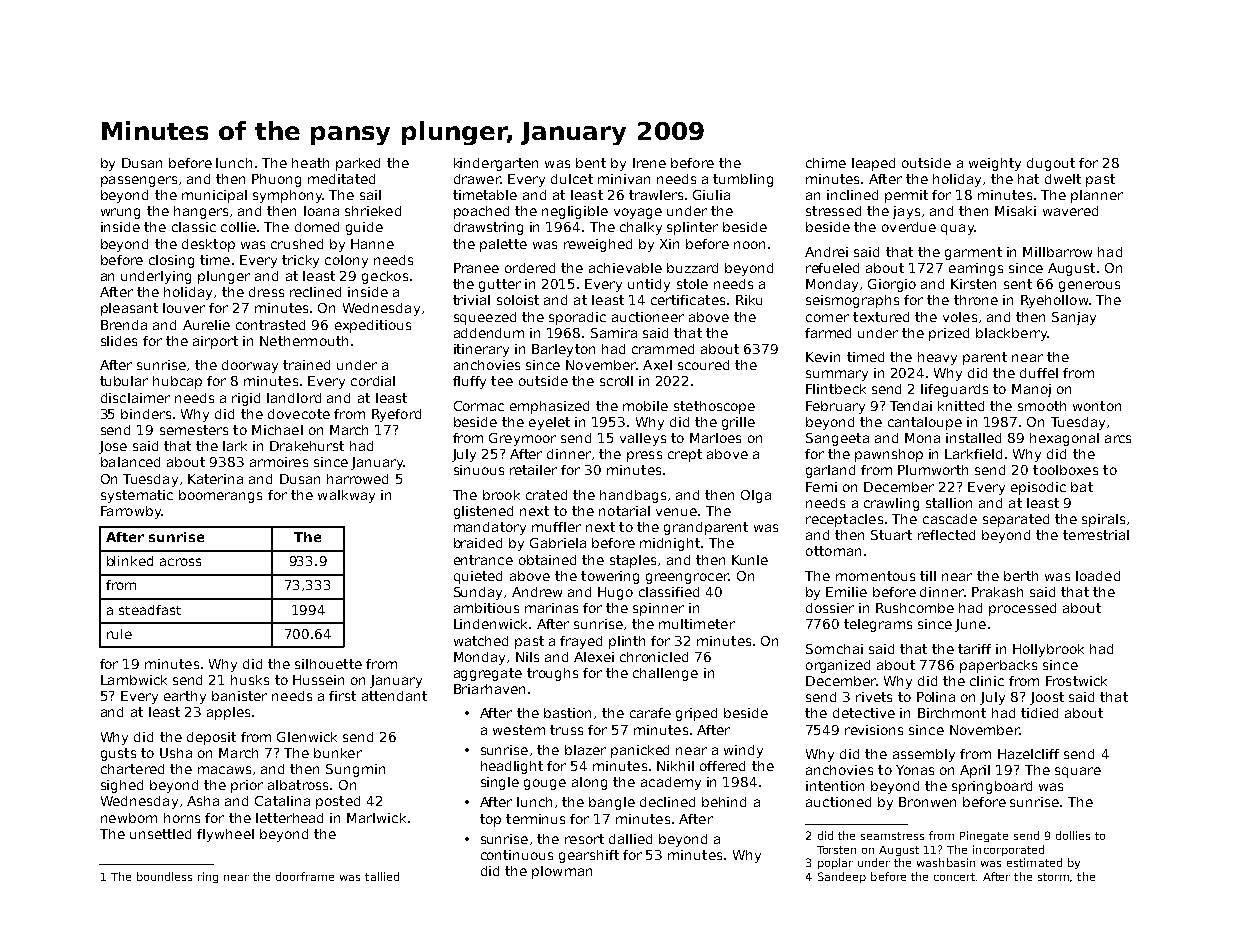 This screenshot has height=952, width=1233. I want to click on declined, so click(667, 802).
